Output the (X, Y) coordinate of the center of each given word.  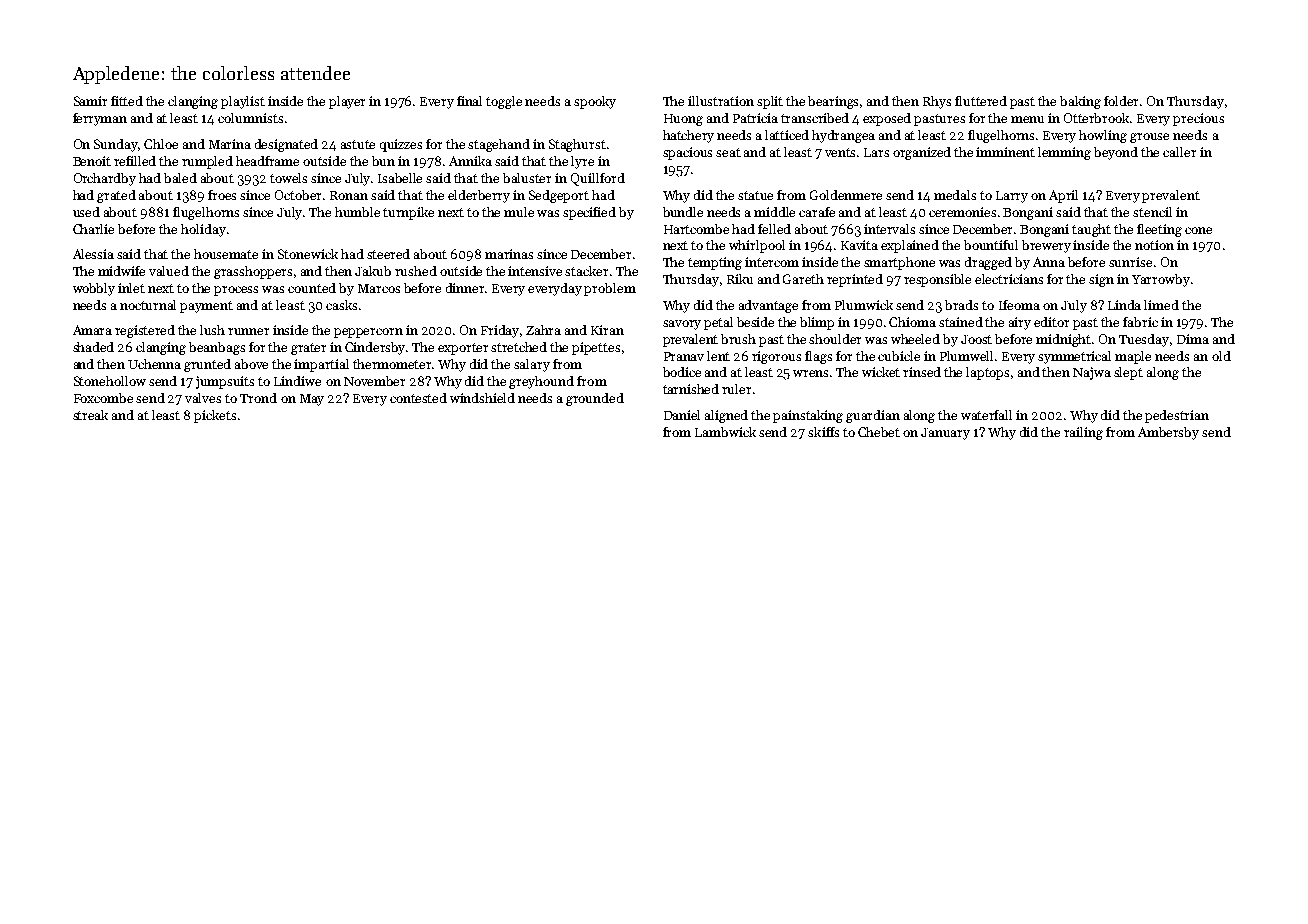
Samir (90, 101)
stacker (586, 271)
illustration (721, 101)
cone (1198, 230)
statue (755, 195)
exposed (887, 119)
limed (1161, 305)
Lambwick (725, 432)
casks (341, 305)
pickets (215, 416)
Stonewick (308, 254)
